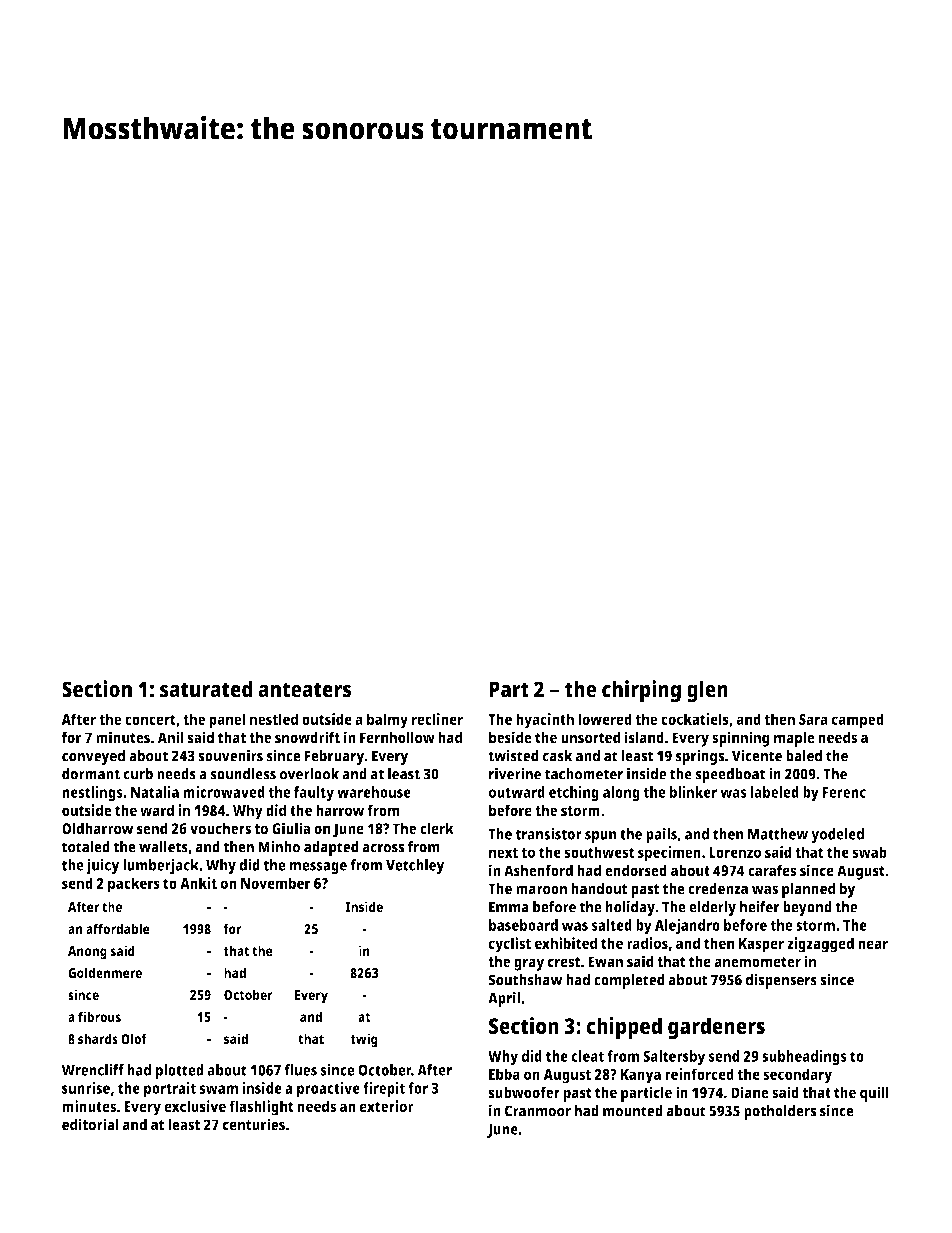 This image has height=1233, width=952. What do you see at coordinates (707, 691) in the image?
I see `glen` at bounding box center [707, 691].
